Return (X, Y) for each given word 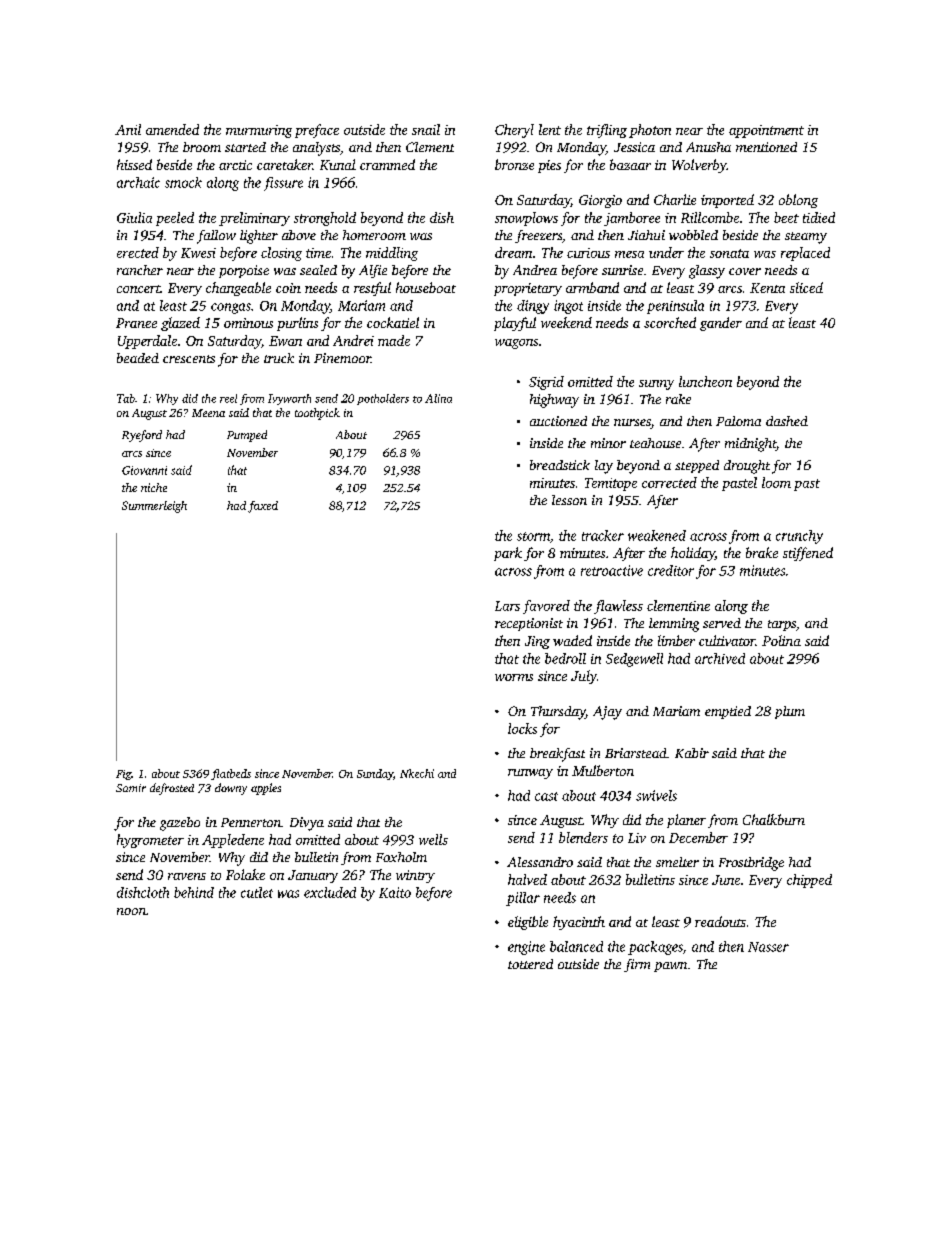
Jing (537, 642)
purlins (297, 324)
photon (650, 131)
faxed (263, 507)
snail (426, 129)
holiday (693, 554)
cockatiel (393, 322)
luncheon (705, 381)
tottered (530, 964)
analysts (316, 149)
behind (194, 892)
